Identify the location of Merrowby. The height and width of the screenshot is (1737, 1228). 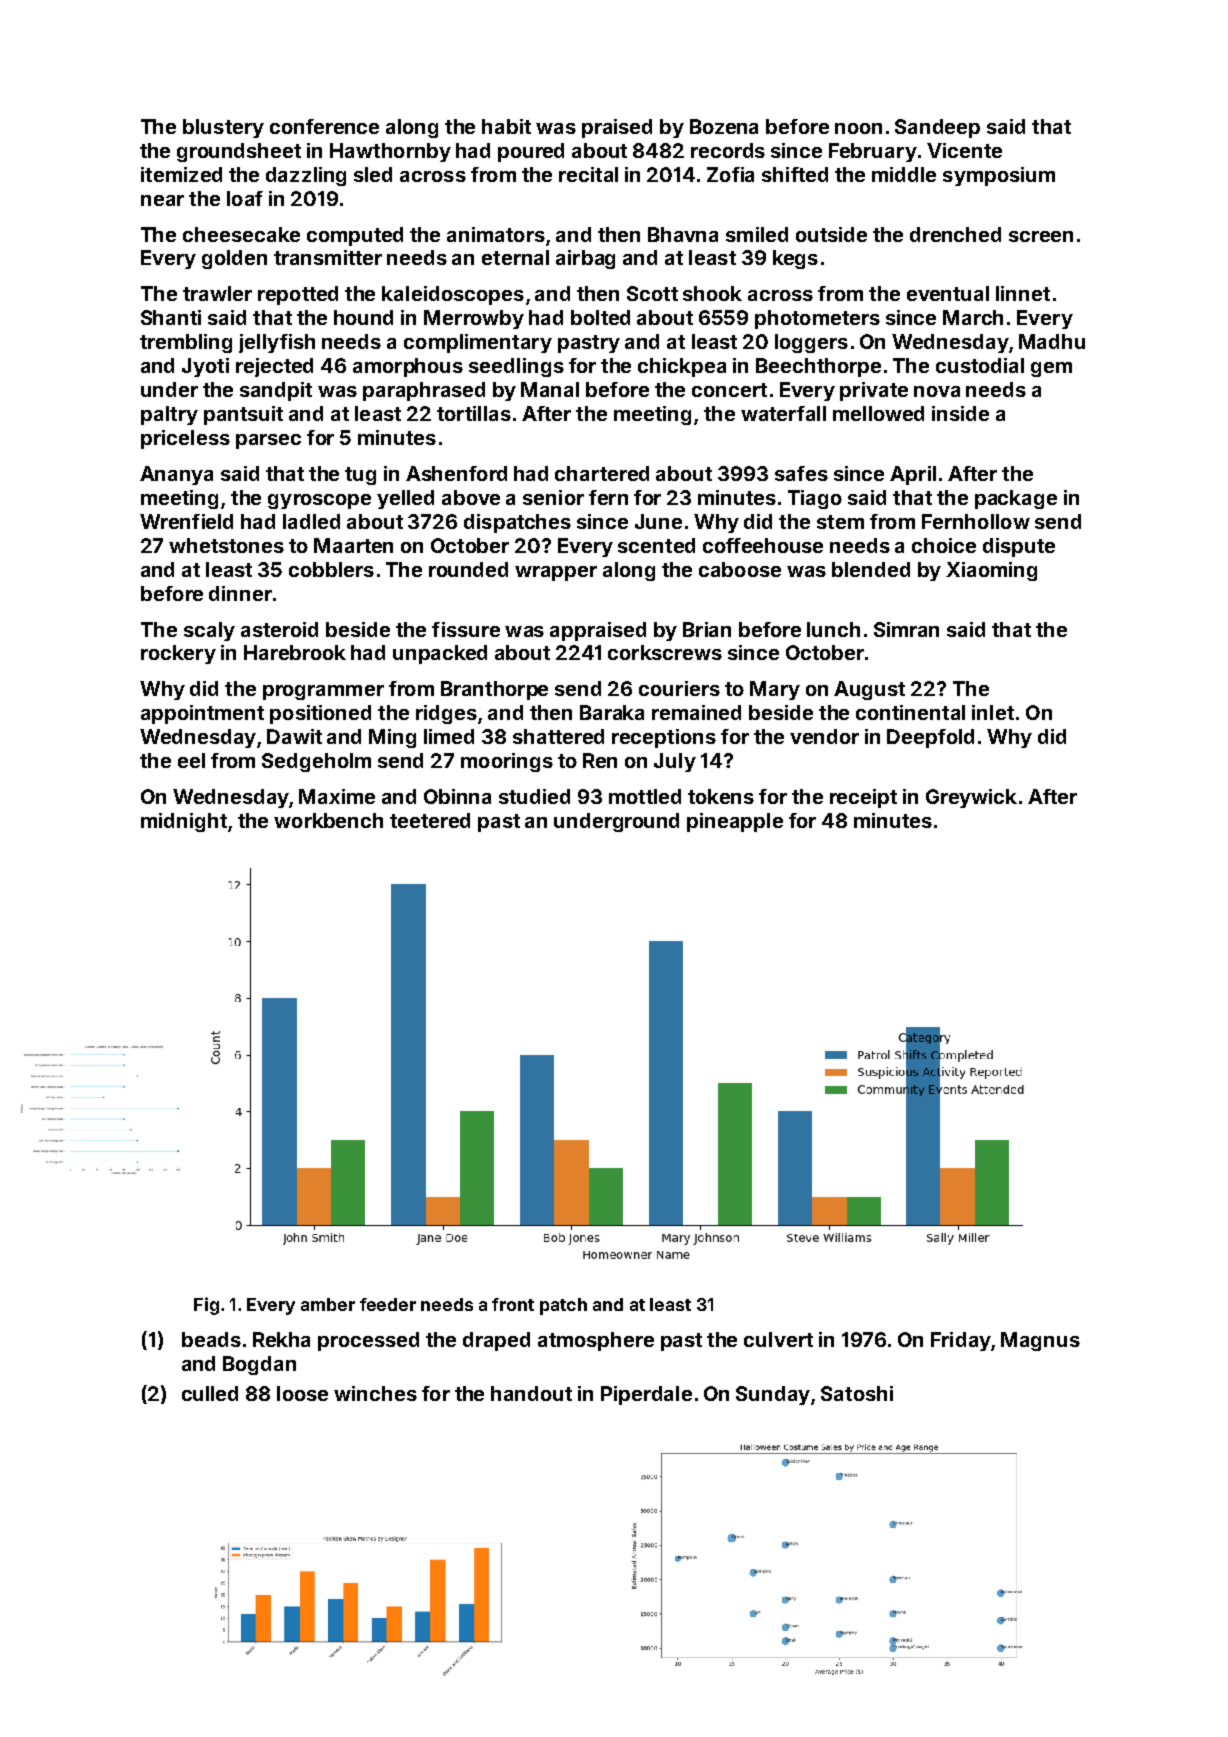
(474, 319).
